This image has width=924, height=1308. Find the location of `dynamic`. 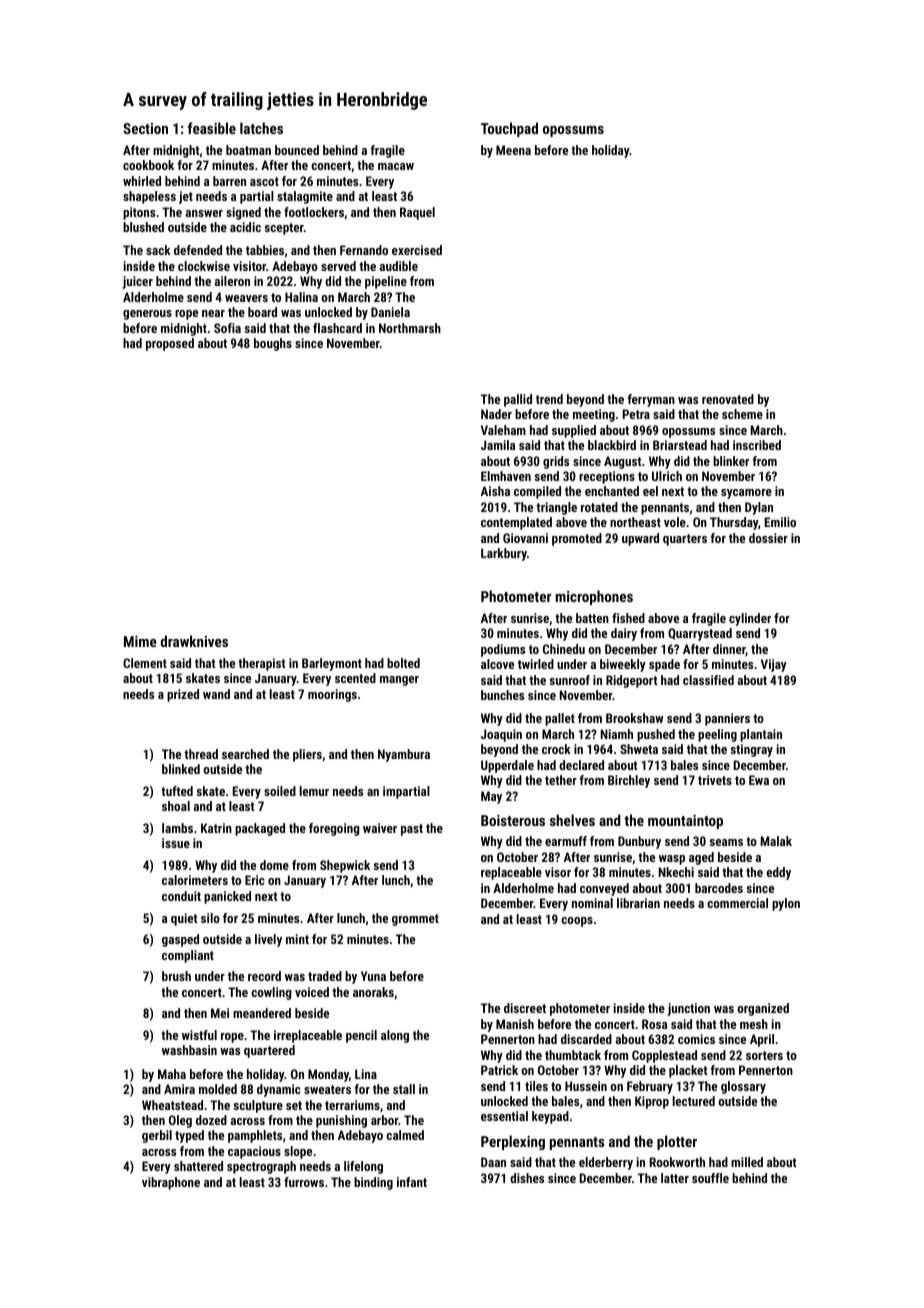

dynamic is located at coordinates (279, 1090).
